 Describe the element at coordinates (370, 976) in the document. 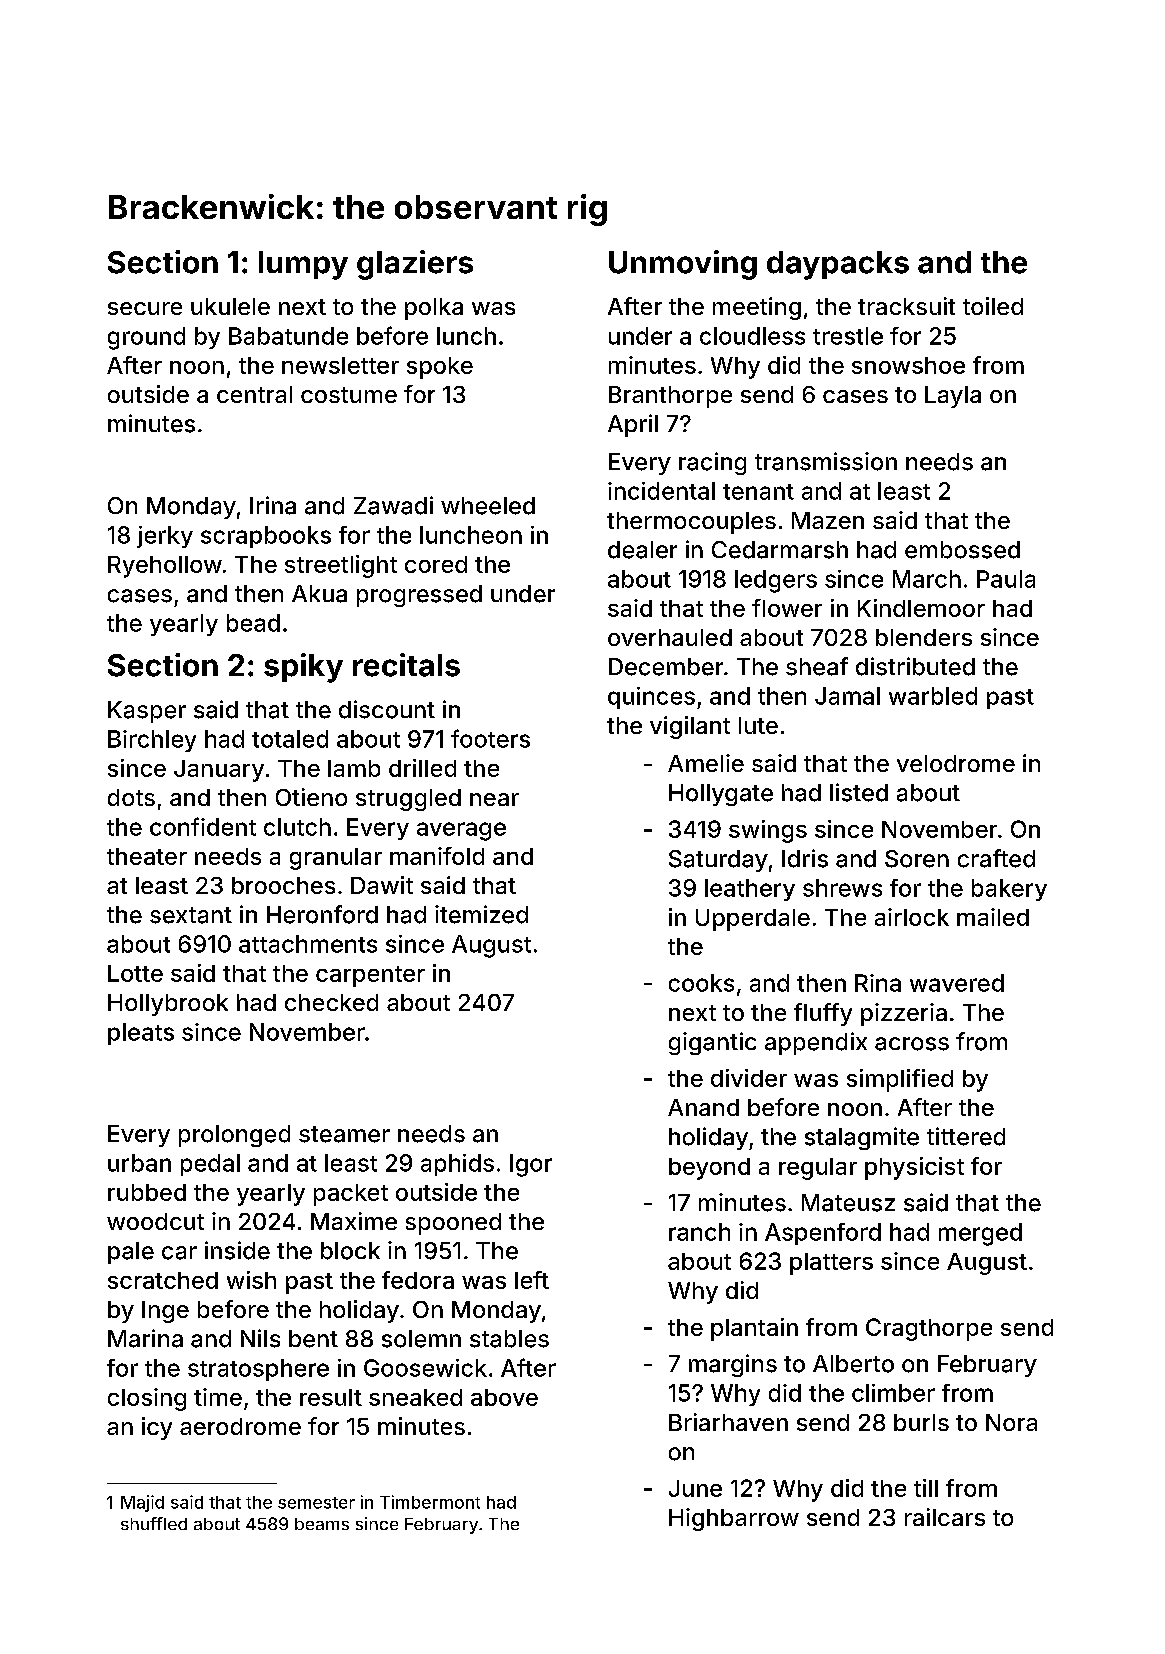

I see `carpenter` at that location.
